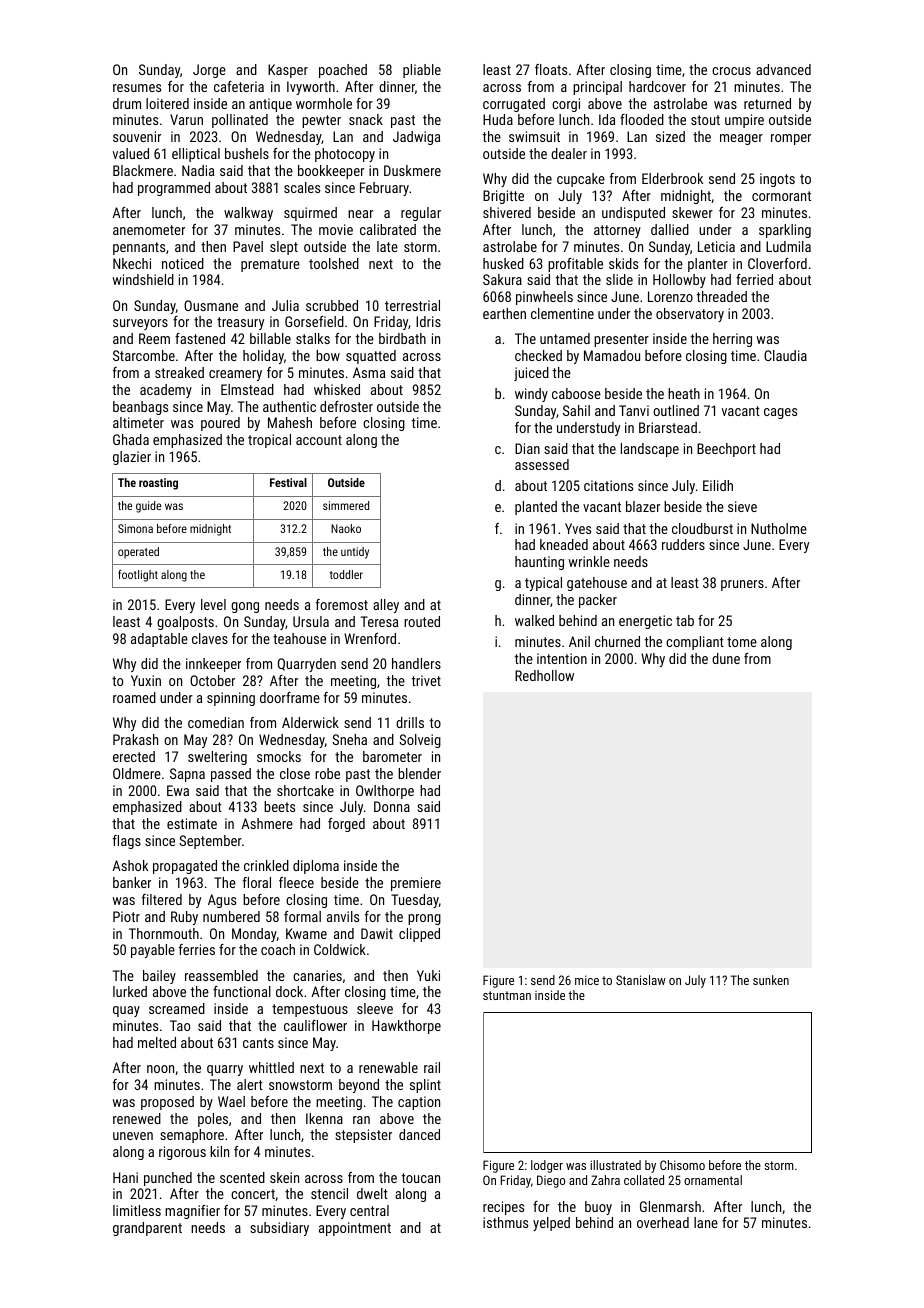 This screenshot has width=924, height=1308. I want to click on attorney, so click(617, 231).
